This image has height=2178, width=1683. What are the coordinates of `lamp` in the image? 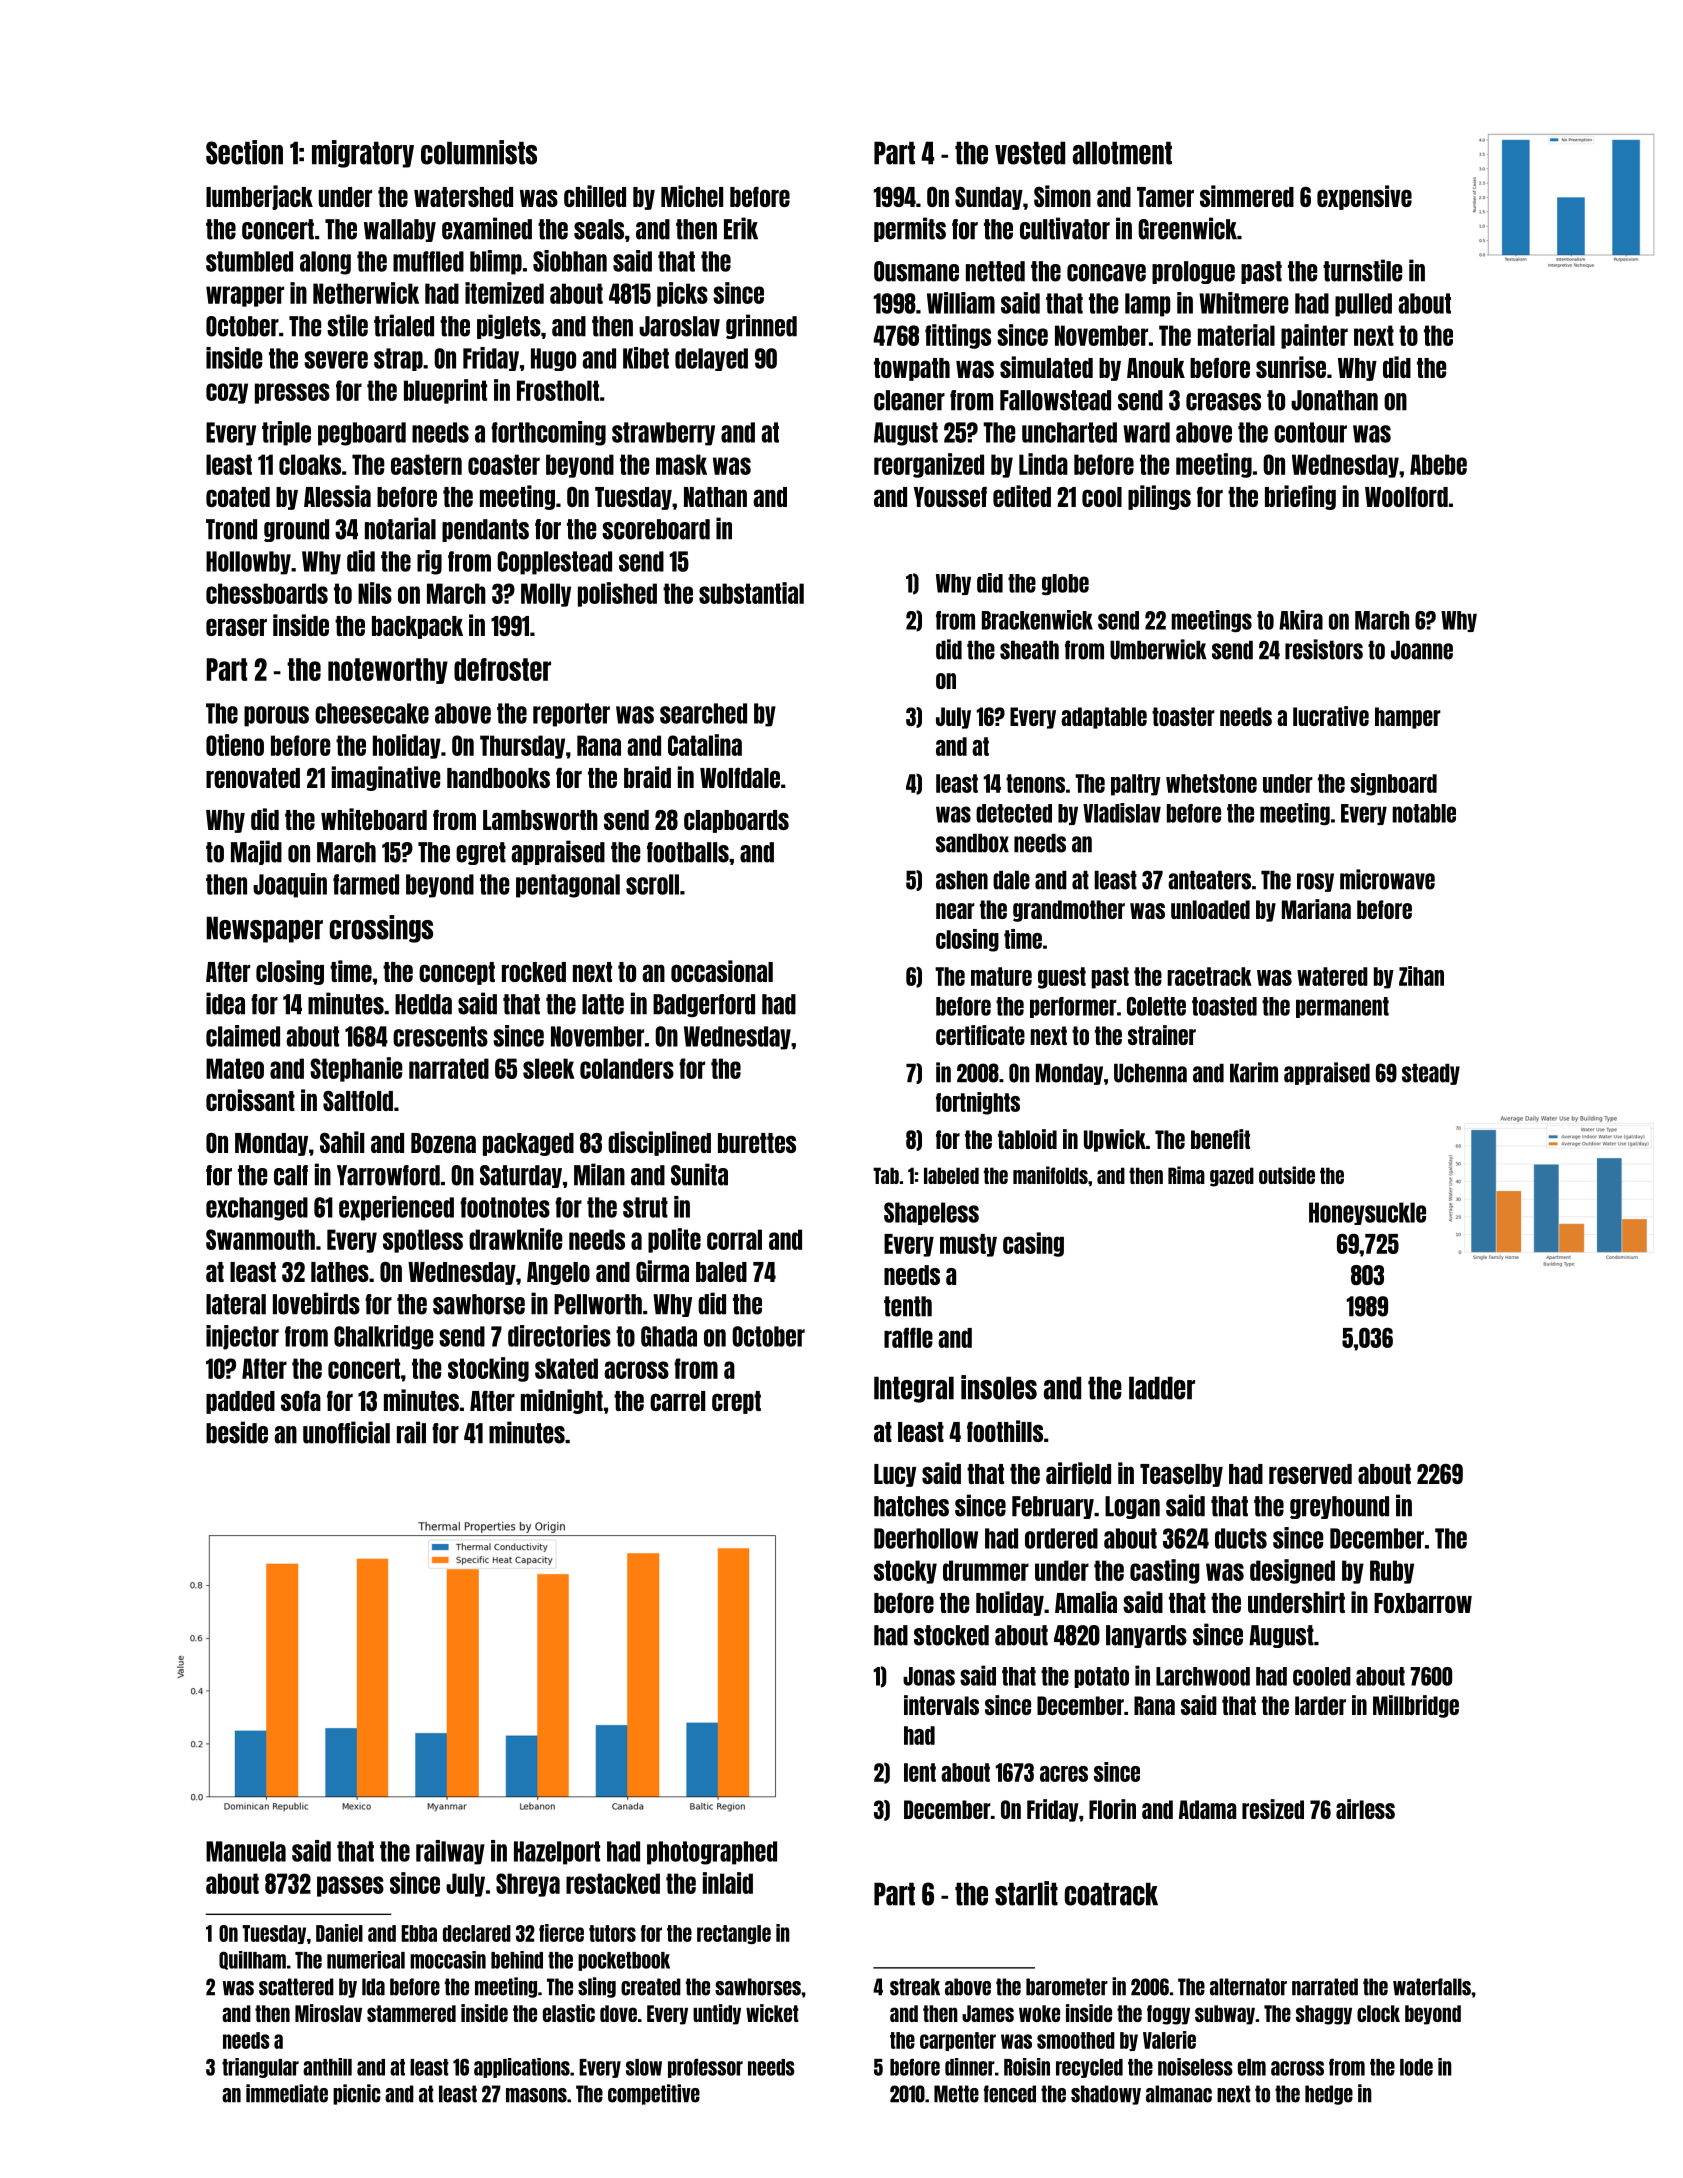 It's located at (1147, 305).
